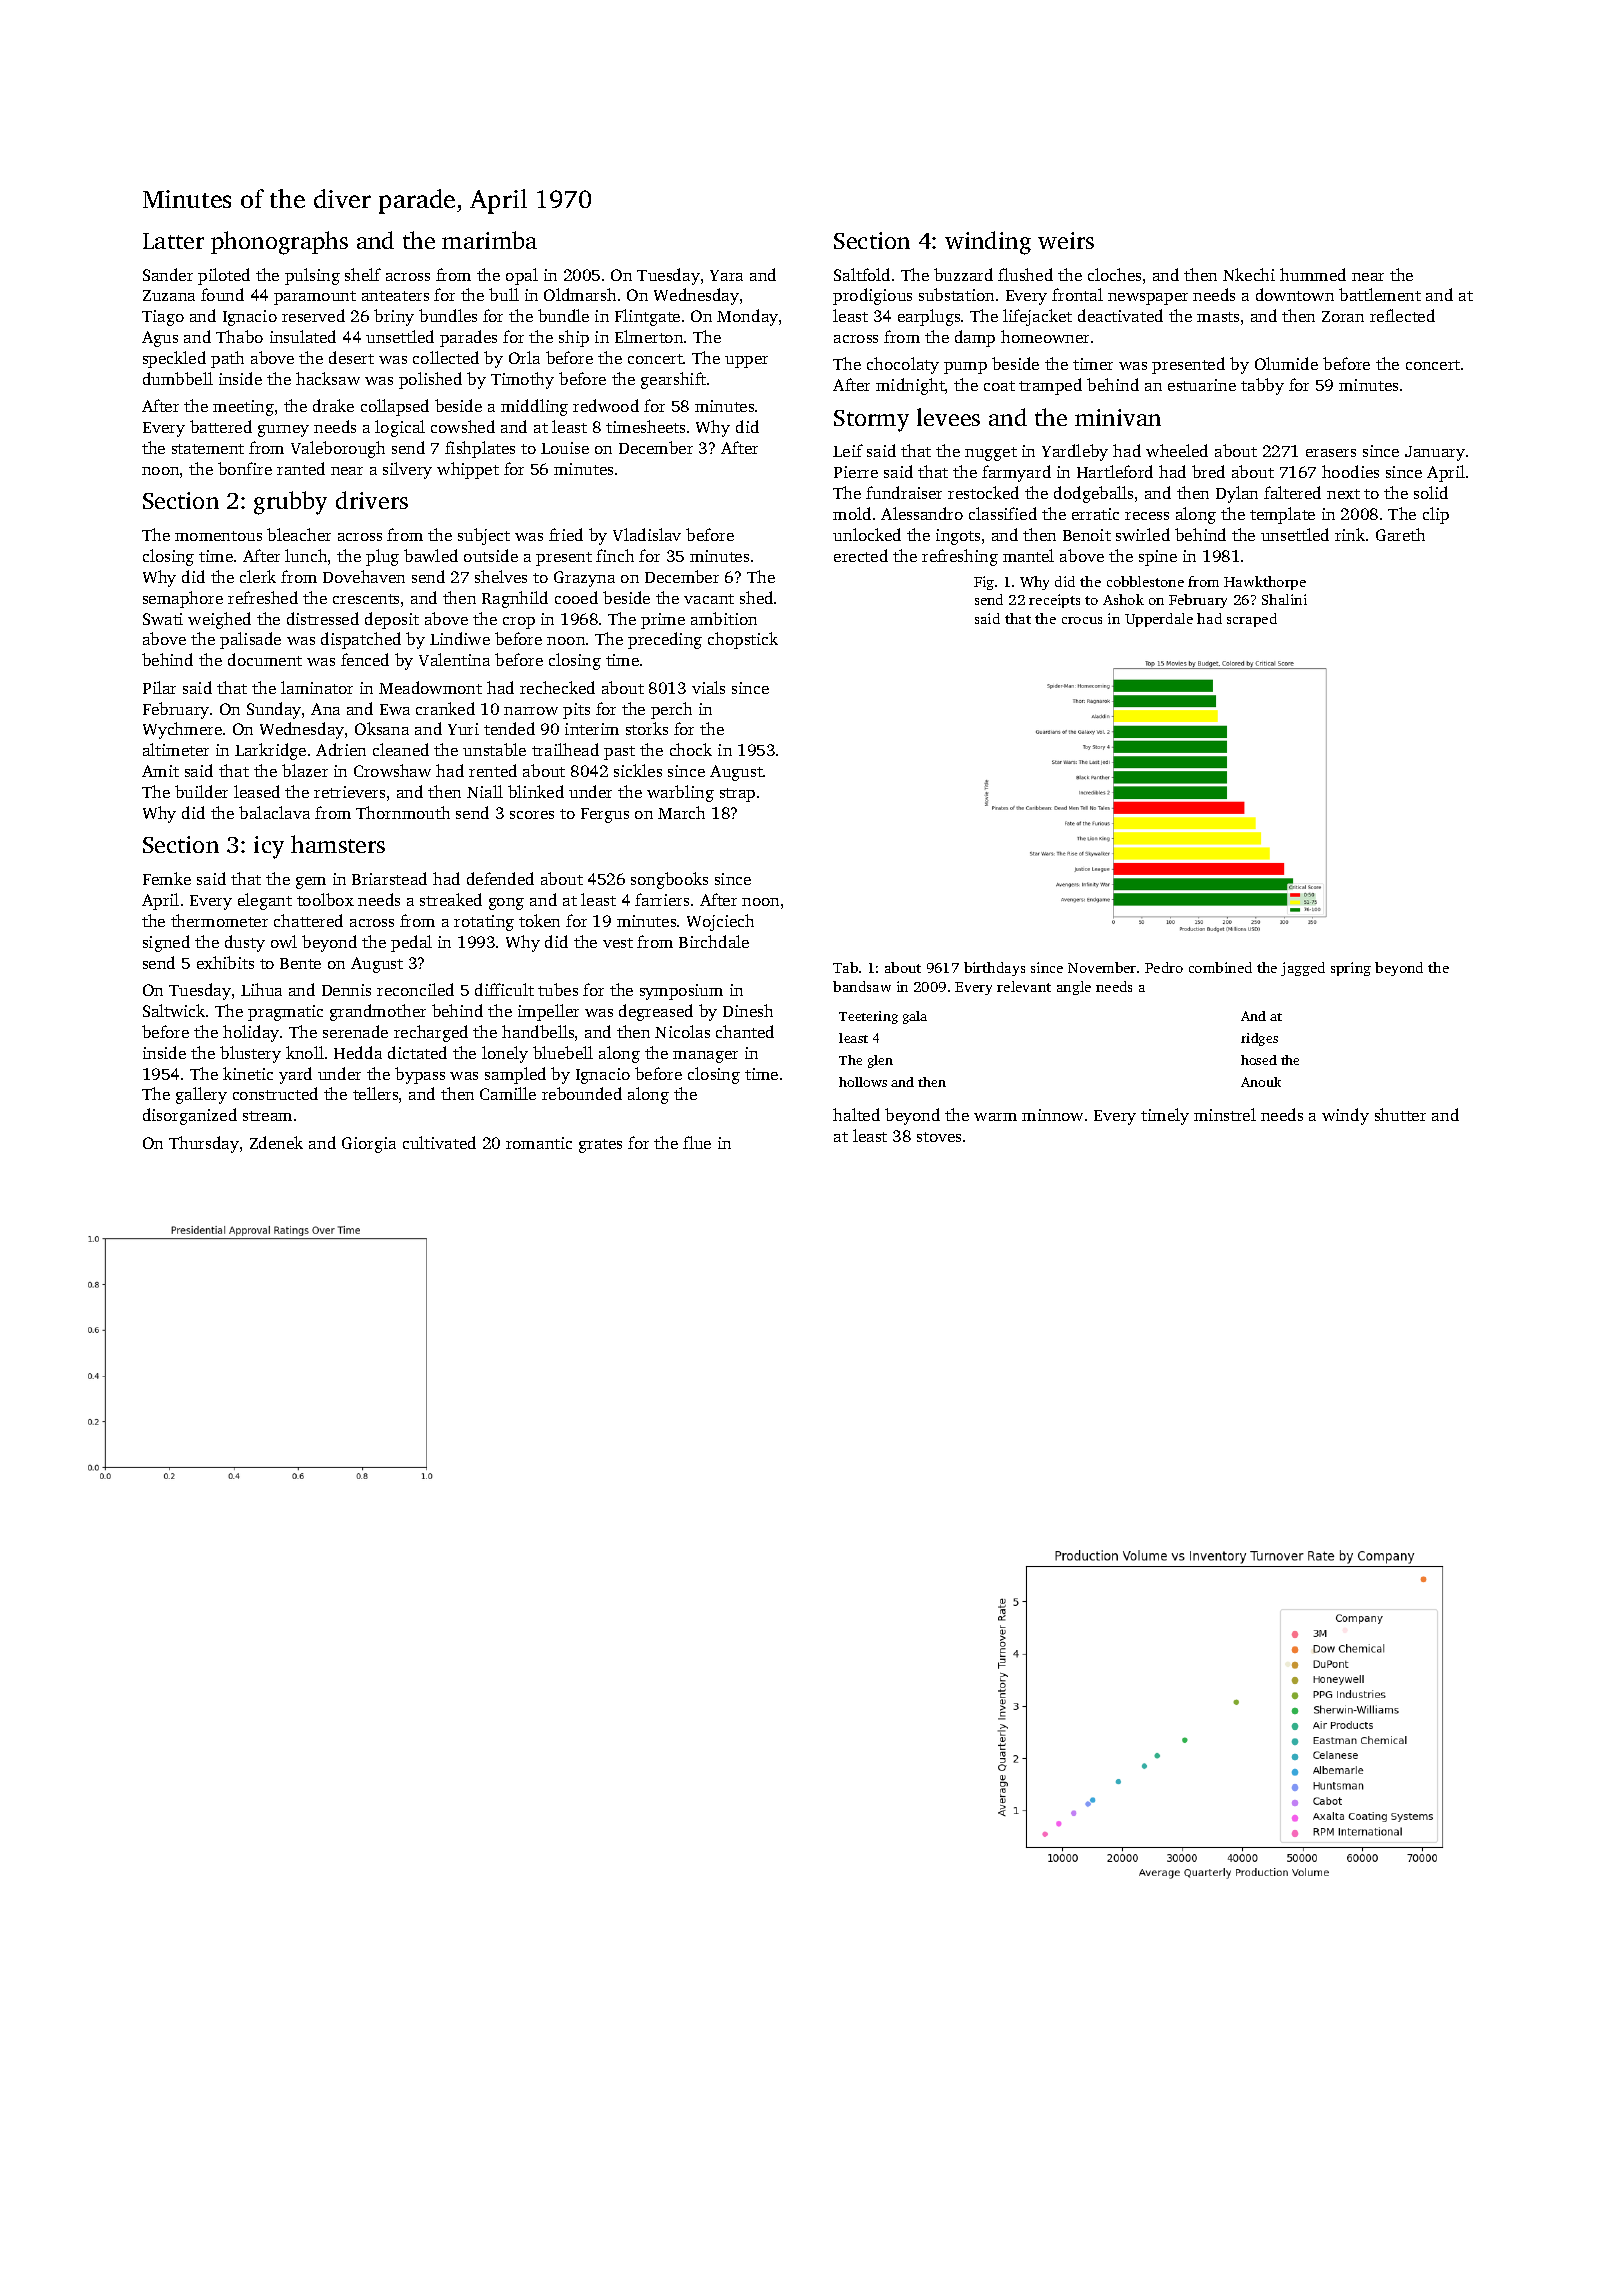 The width and height of the screenshot is (1620, 2292). Describe the element at coordinates (313, 315) in the screenshot. I see `reserved` at that location.
